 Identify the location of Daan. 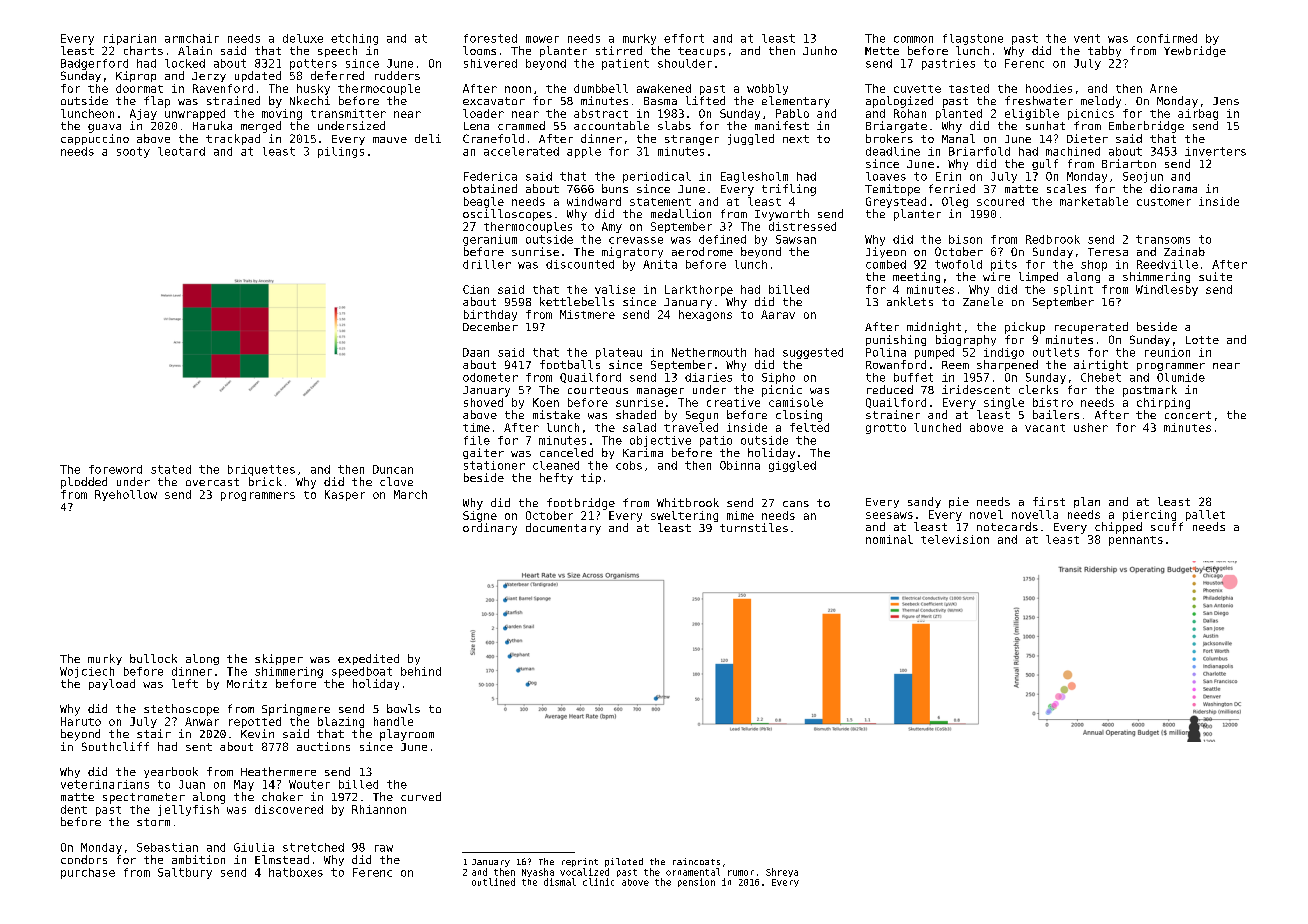
(476, 352).
